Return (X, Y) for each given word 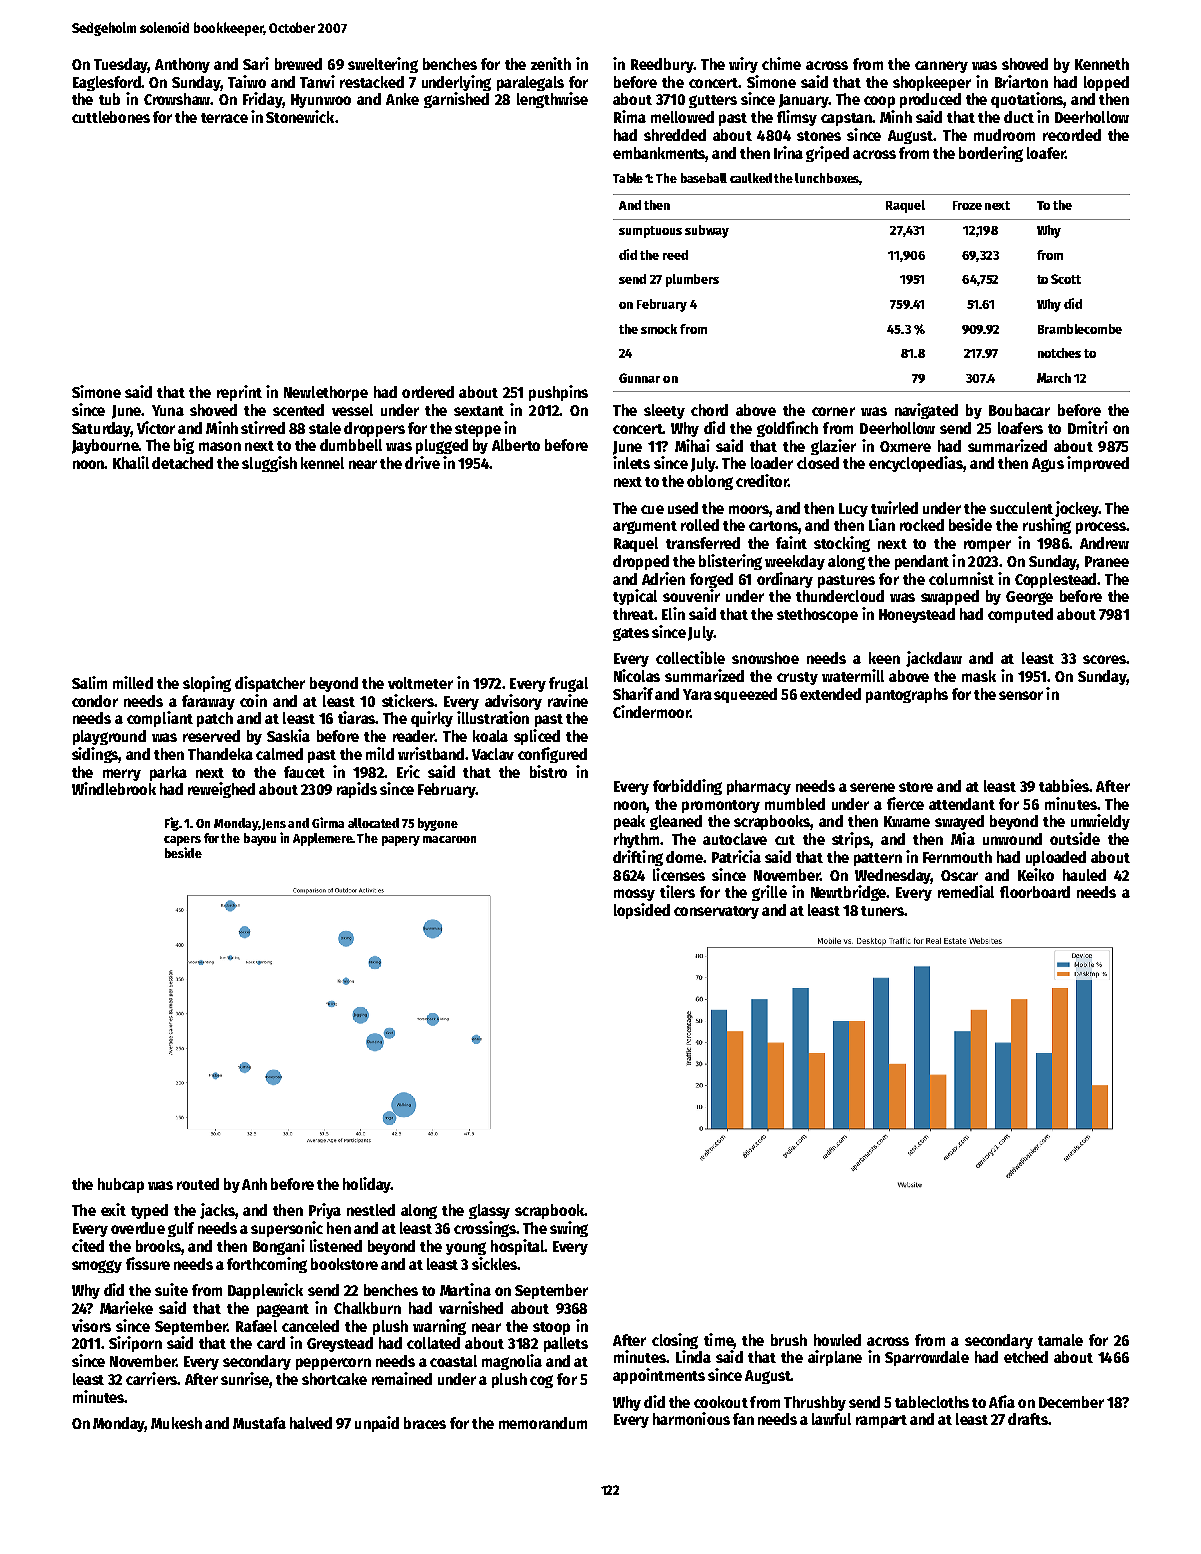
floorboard (1035, 892)
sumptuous (650, 232)
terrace (224, 118)
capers (182, 841)
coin (253, 700)
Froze (967, 205)
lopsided (642, 911)
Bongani (279, 1247)
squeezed (745, 695)
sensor (1021, 695)
